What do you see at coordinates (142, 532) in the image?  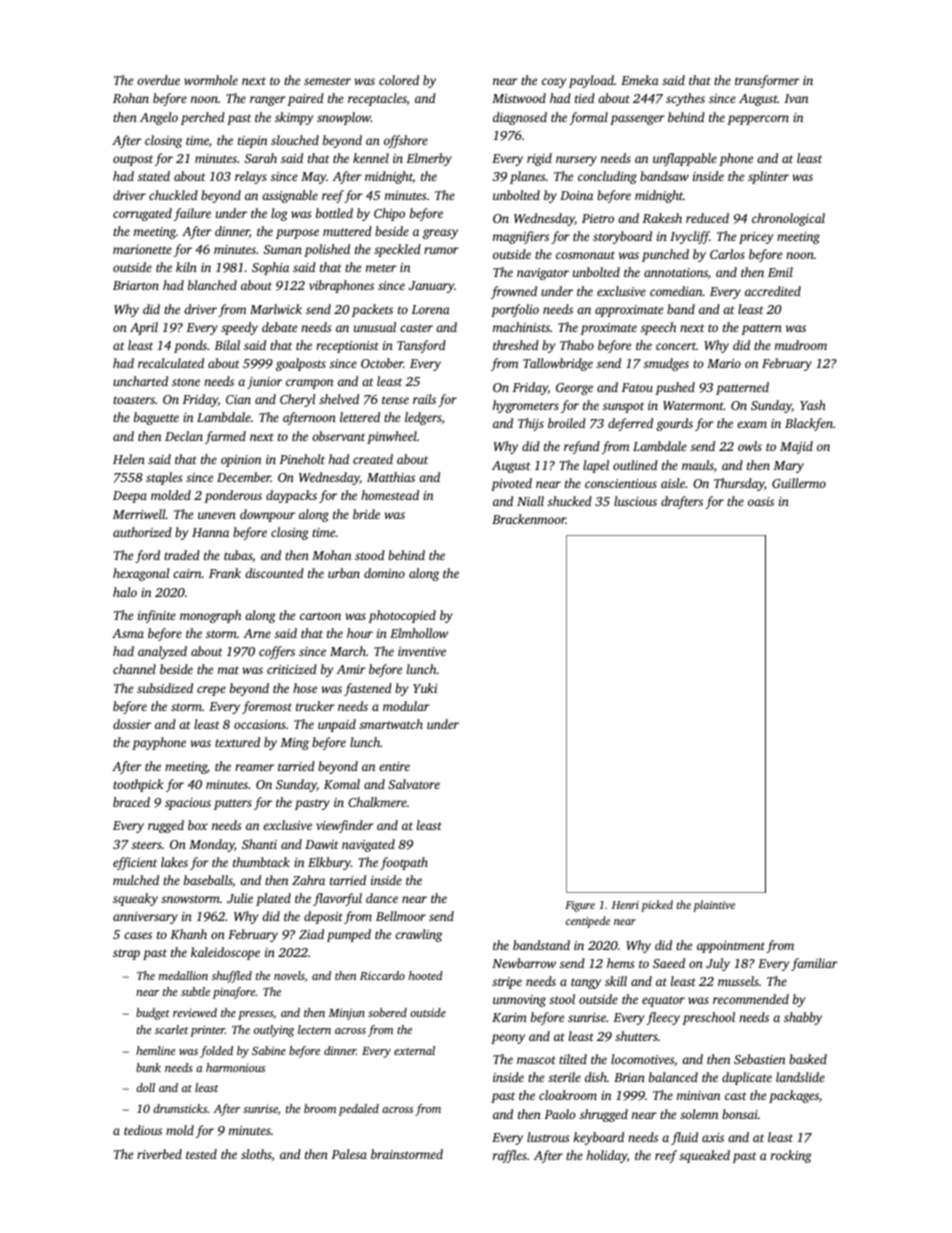 I see `authorized` at bounding box center [142, 532].
